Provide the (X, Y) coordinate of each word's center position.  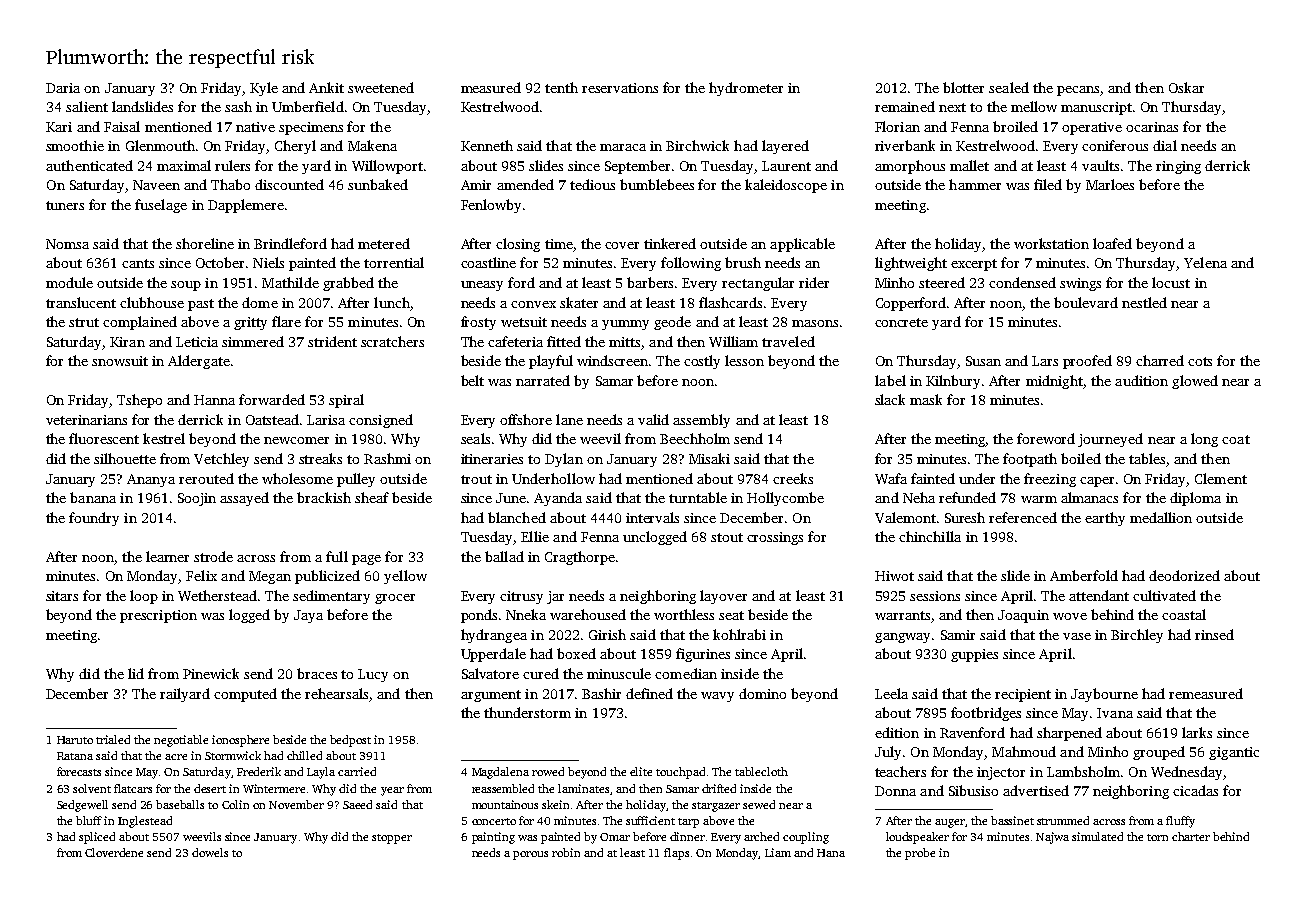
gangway (902, 638)
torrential (394, 262)
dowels (210, 852)
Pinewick (211, 673)
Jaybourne (1104, 695)
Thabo (230, 184)
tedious (592, 184)
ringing (1178, 167)
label (890, 380)
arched (761, 836)
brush (743, 262)
